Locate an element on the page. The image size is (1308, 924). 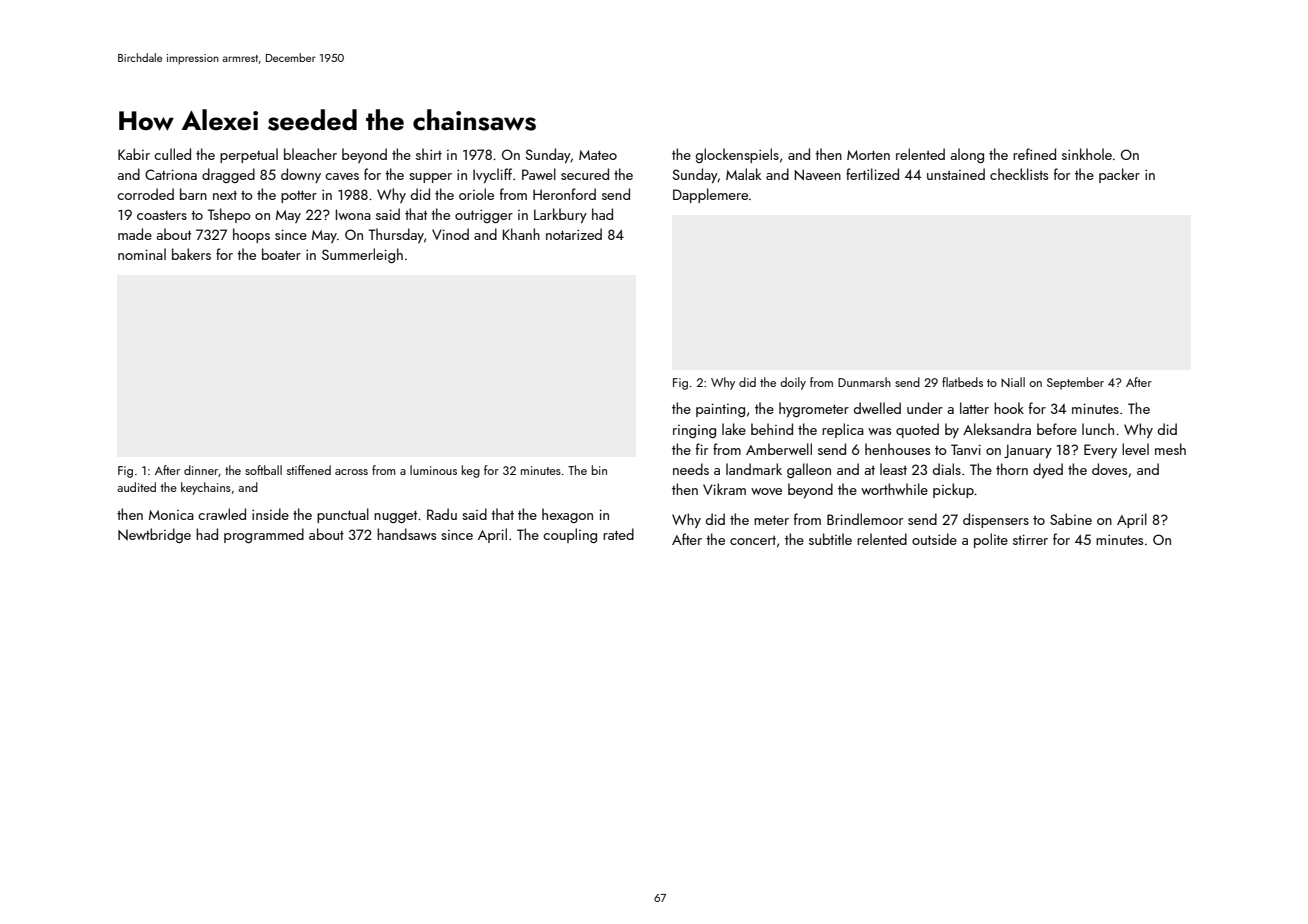
notarized is located at coordinates (574, 234).
